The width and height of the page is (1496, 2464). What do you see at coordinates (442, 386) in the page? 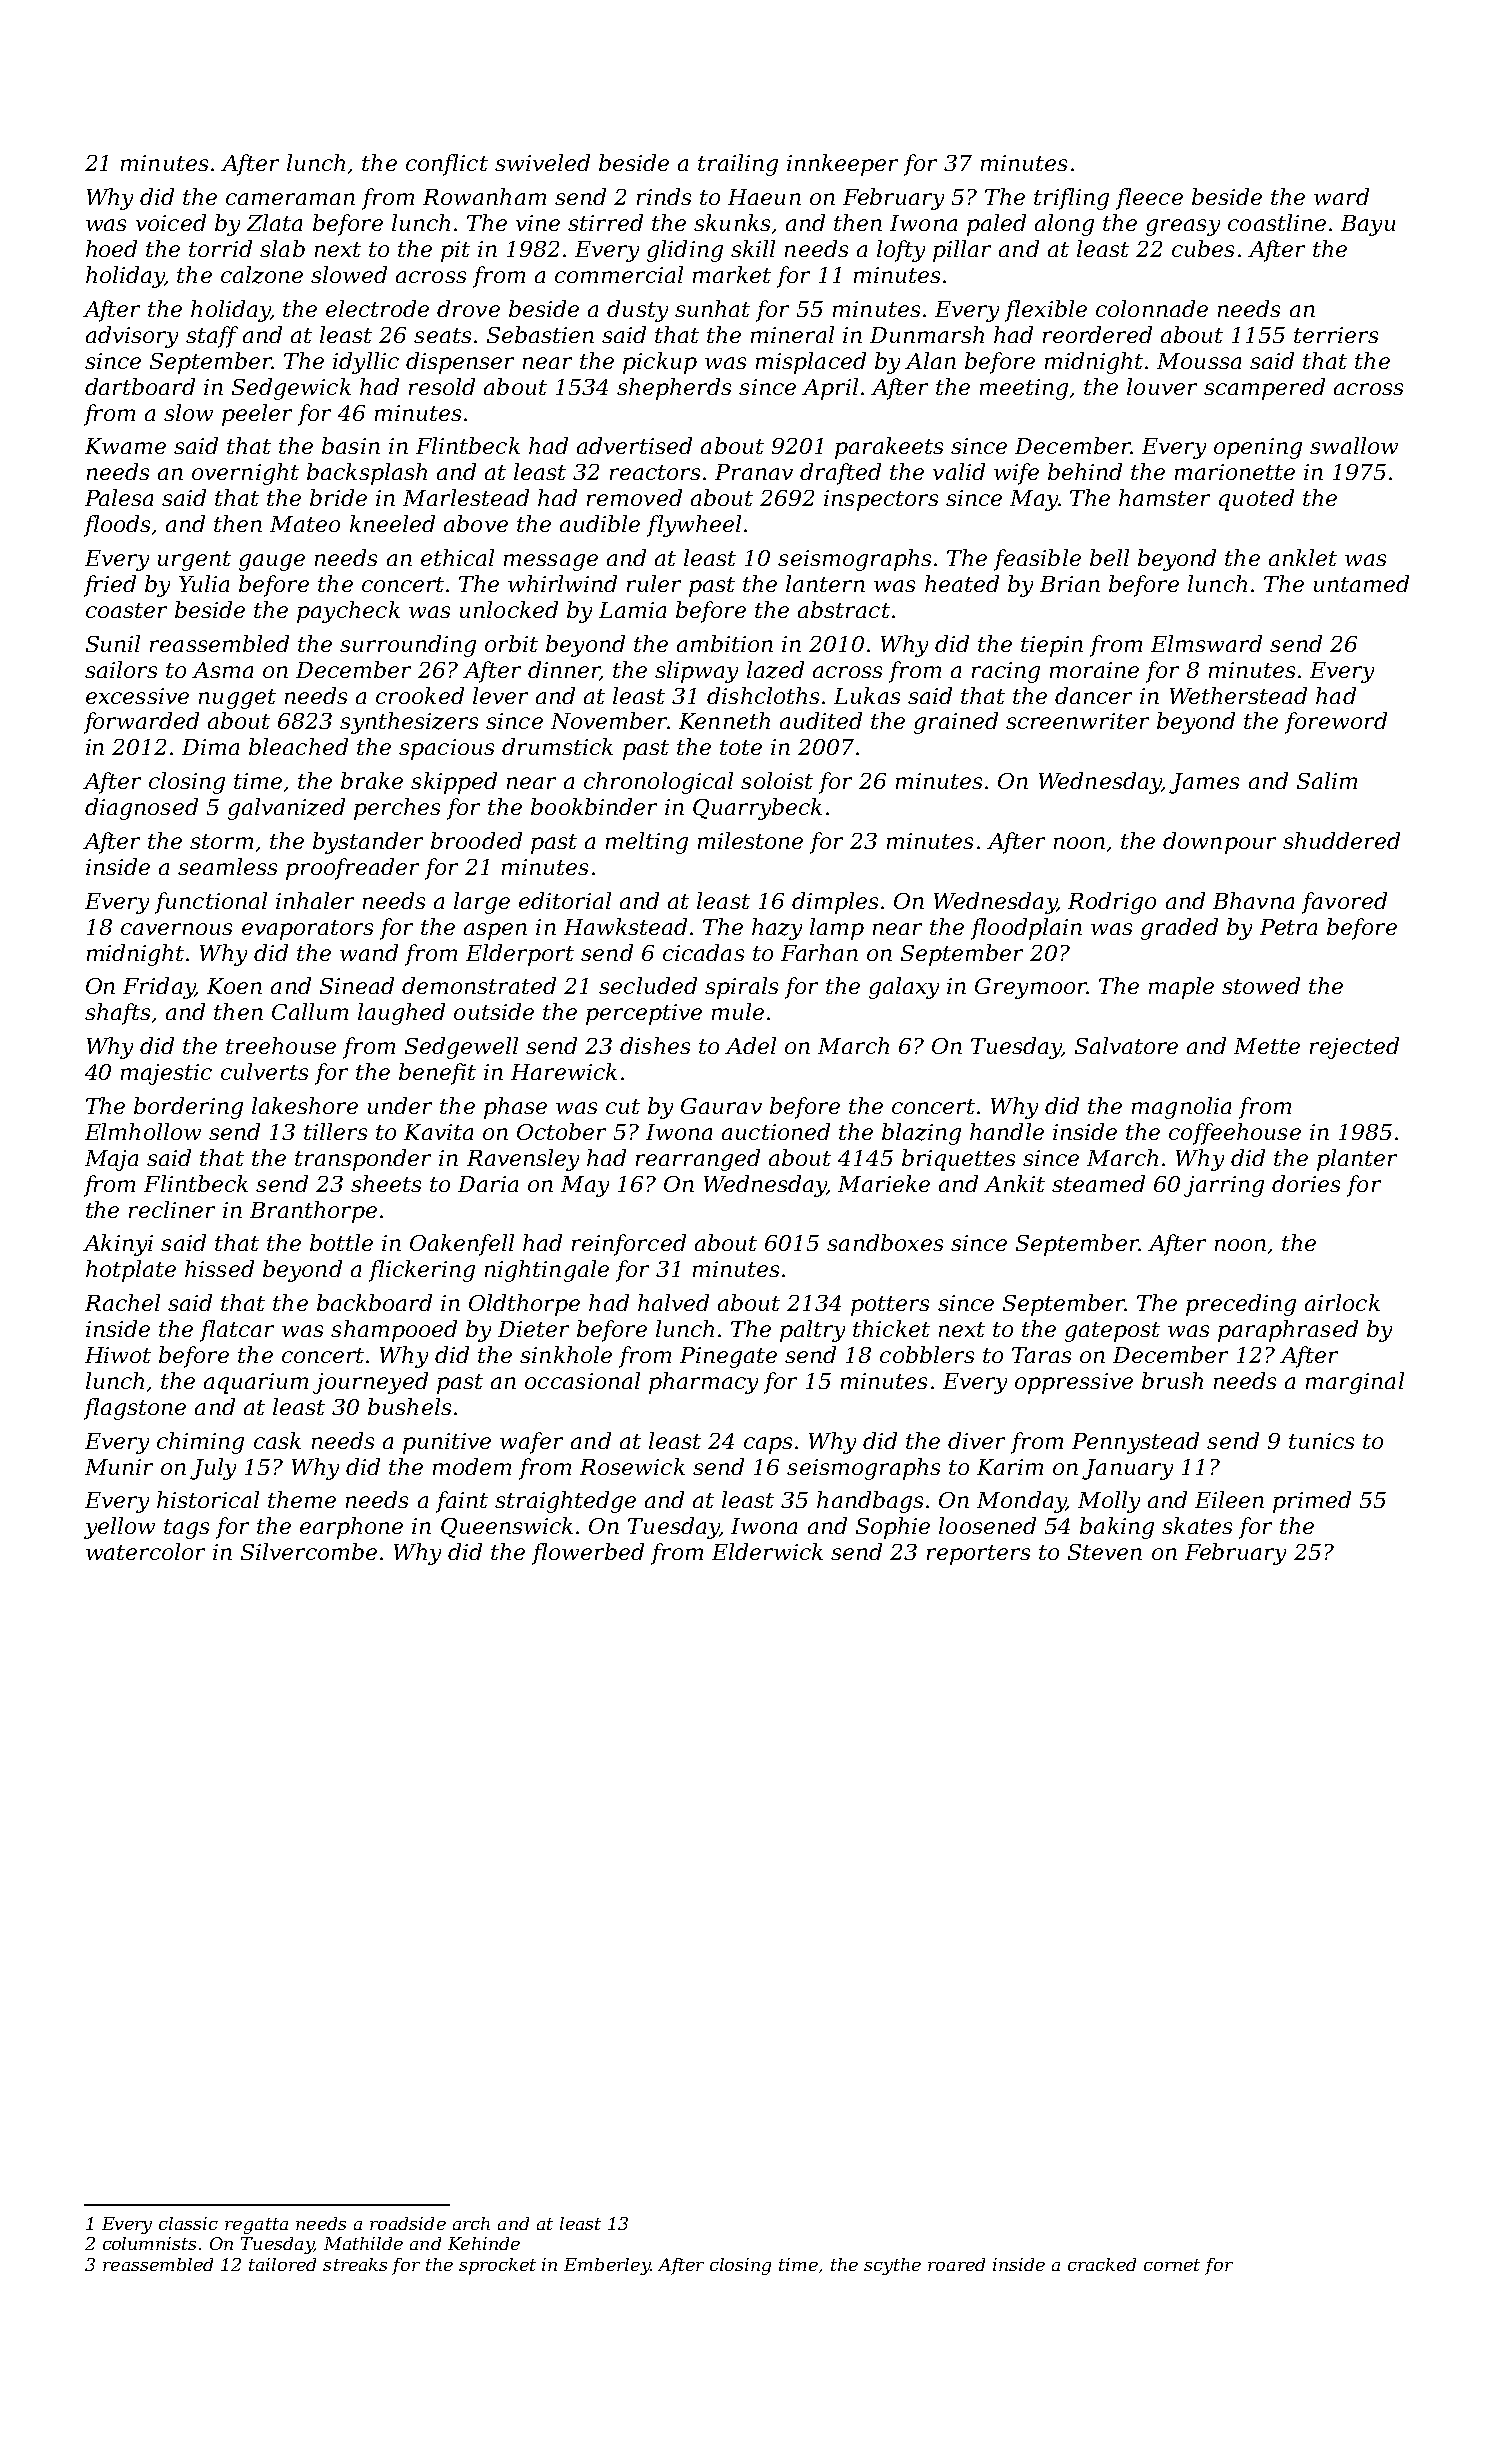
I see `resold` at bounding box center [442, 386].
